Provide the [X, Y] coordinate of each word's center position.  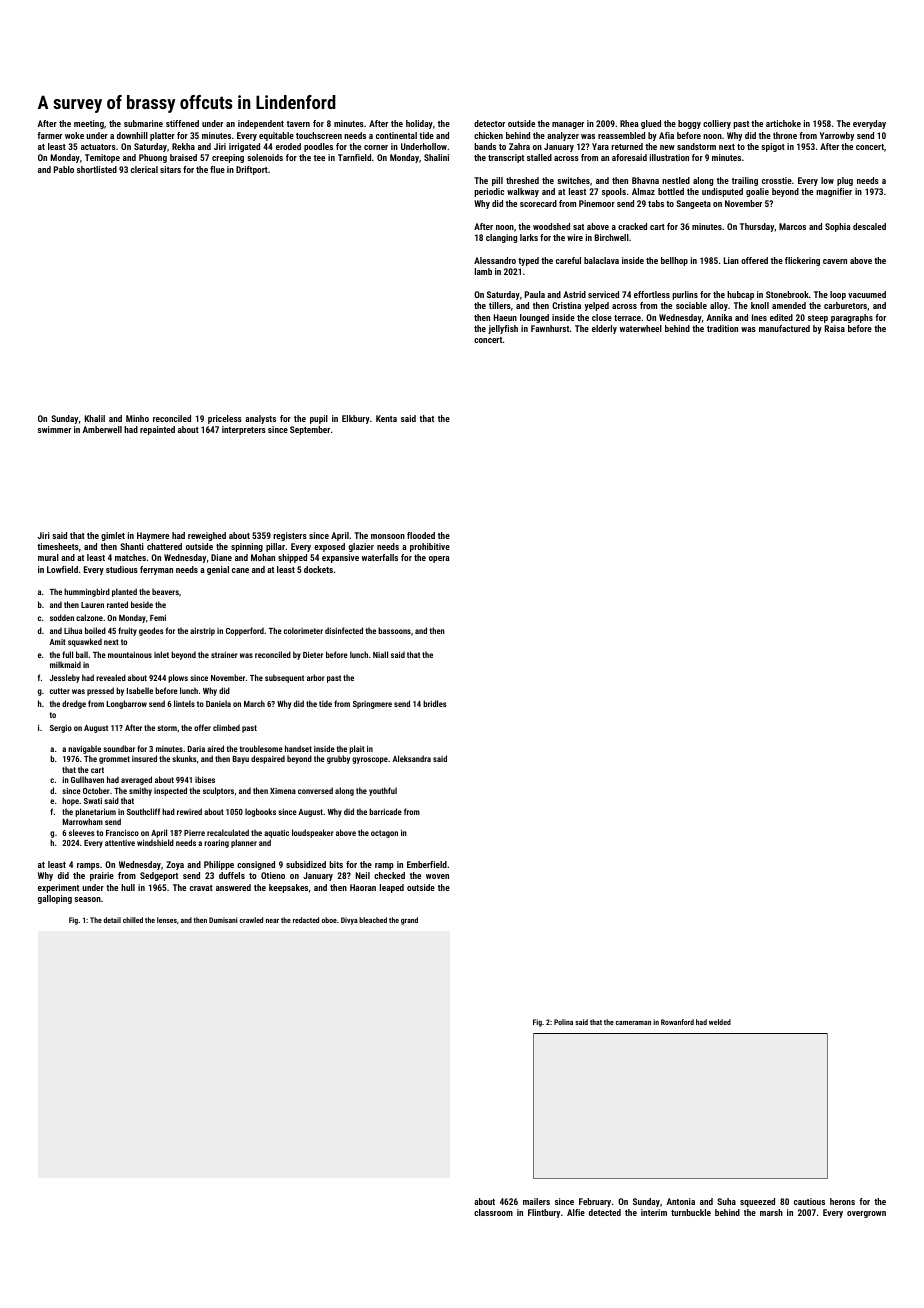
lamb [483, 271]
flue [217, 169]
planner [244, 843]
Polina [563, 1022]
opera [439, 559]
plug [845, 181]
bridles [435, 703]
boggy [689, 124]
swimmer [54, 429]
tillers [500, 305]
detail [112, 920]
